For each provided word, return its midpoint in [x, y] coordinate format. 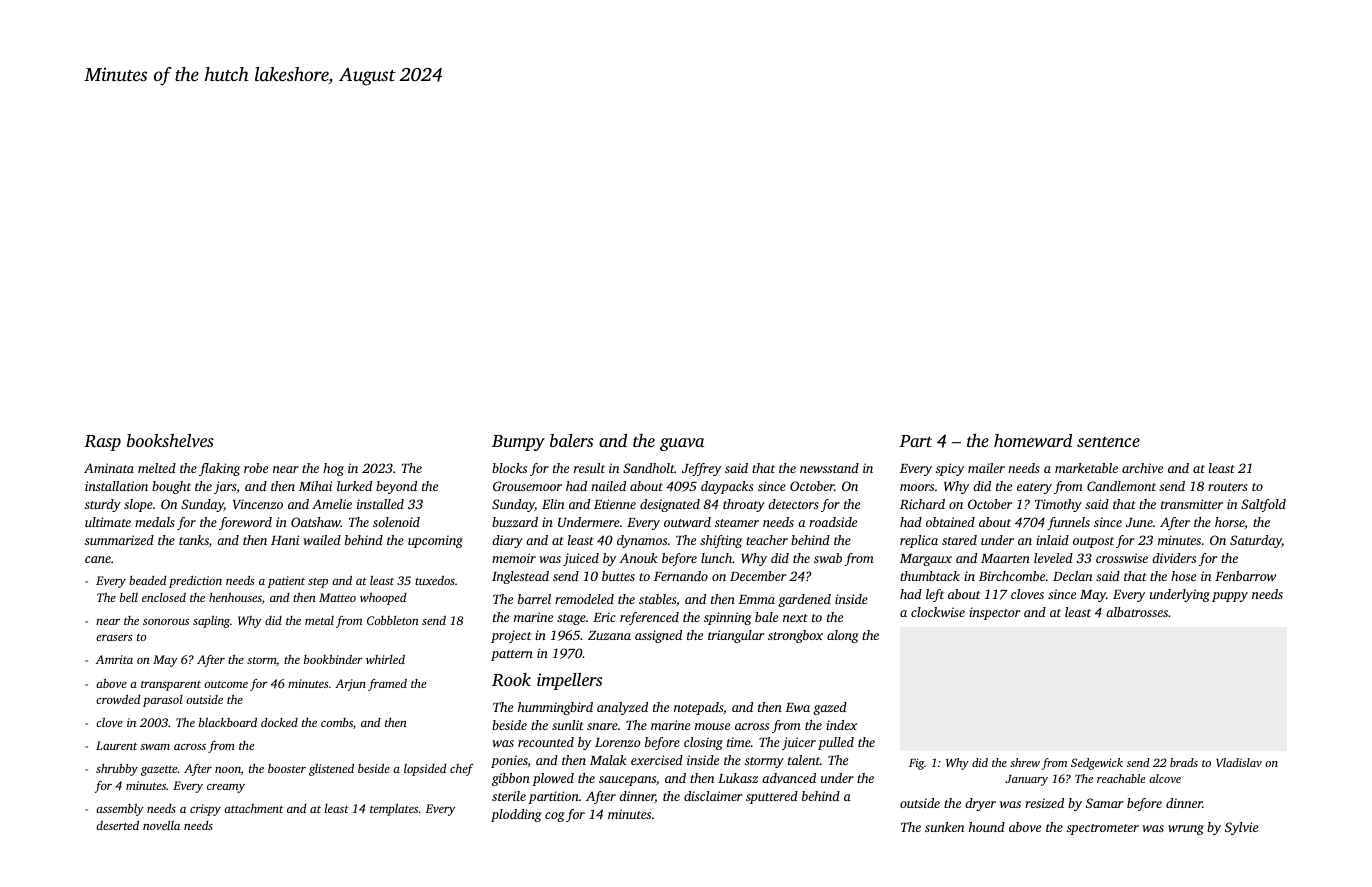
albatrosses [1137, 612]
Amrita [114, 659]
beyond [396, 487]
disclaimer [713, 796]
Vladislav [1239, 762]
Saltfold [1263, 505]
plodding [516, 815]
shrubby [117, 769]
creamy [226, 788]
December [758, 576]
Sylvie [1241, 828]
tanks [194, 540]
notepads [698, 708]
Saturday [1256, 541]
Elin [553, 504]
